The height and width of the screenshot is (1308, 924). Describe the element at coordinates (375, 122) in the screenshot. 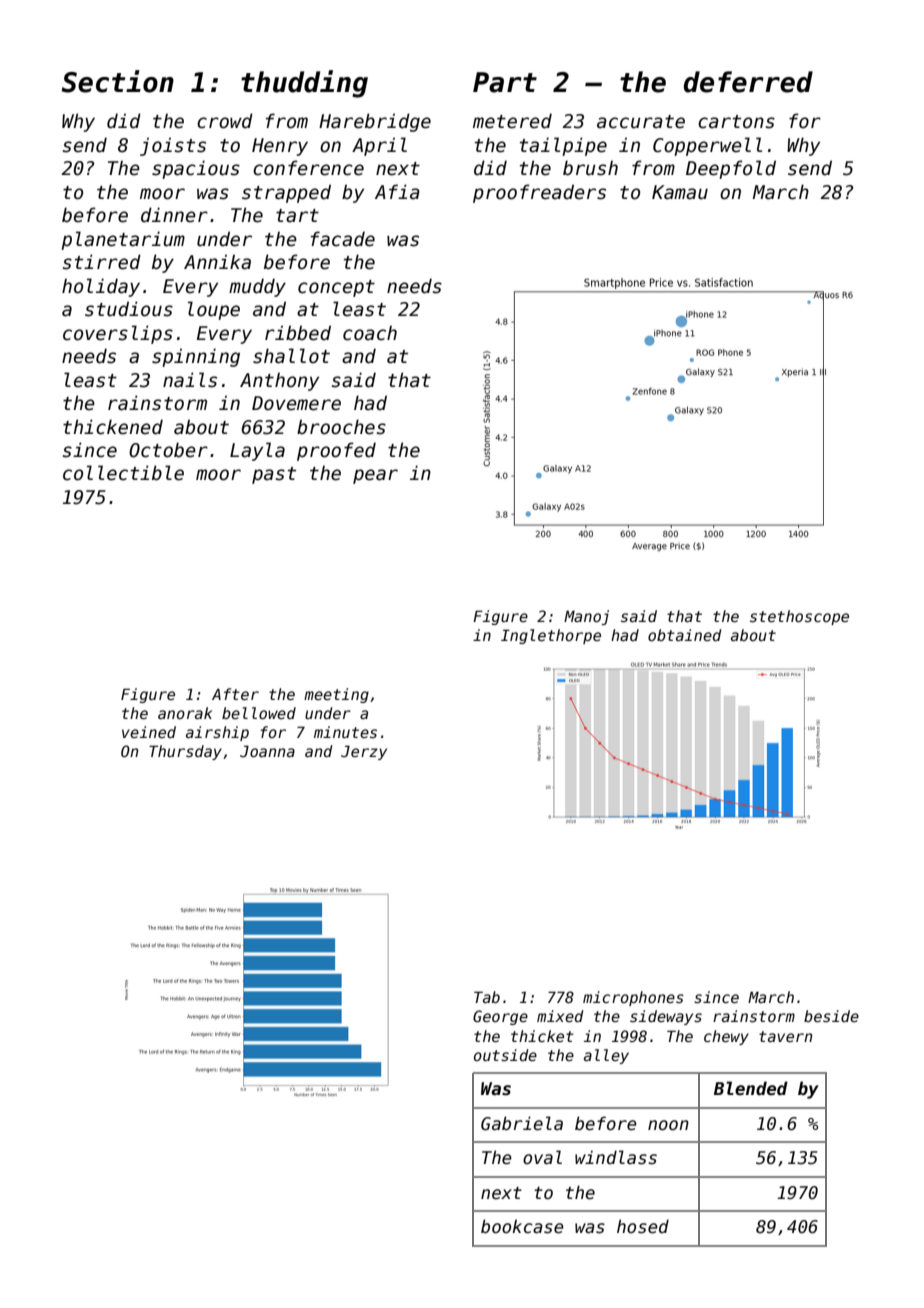

I see `Harebridge` at that location.
